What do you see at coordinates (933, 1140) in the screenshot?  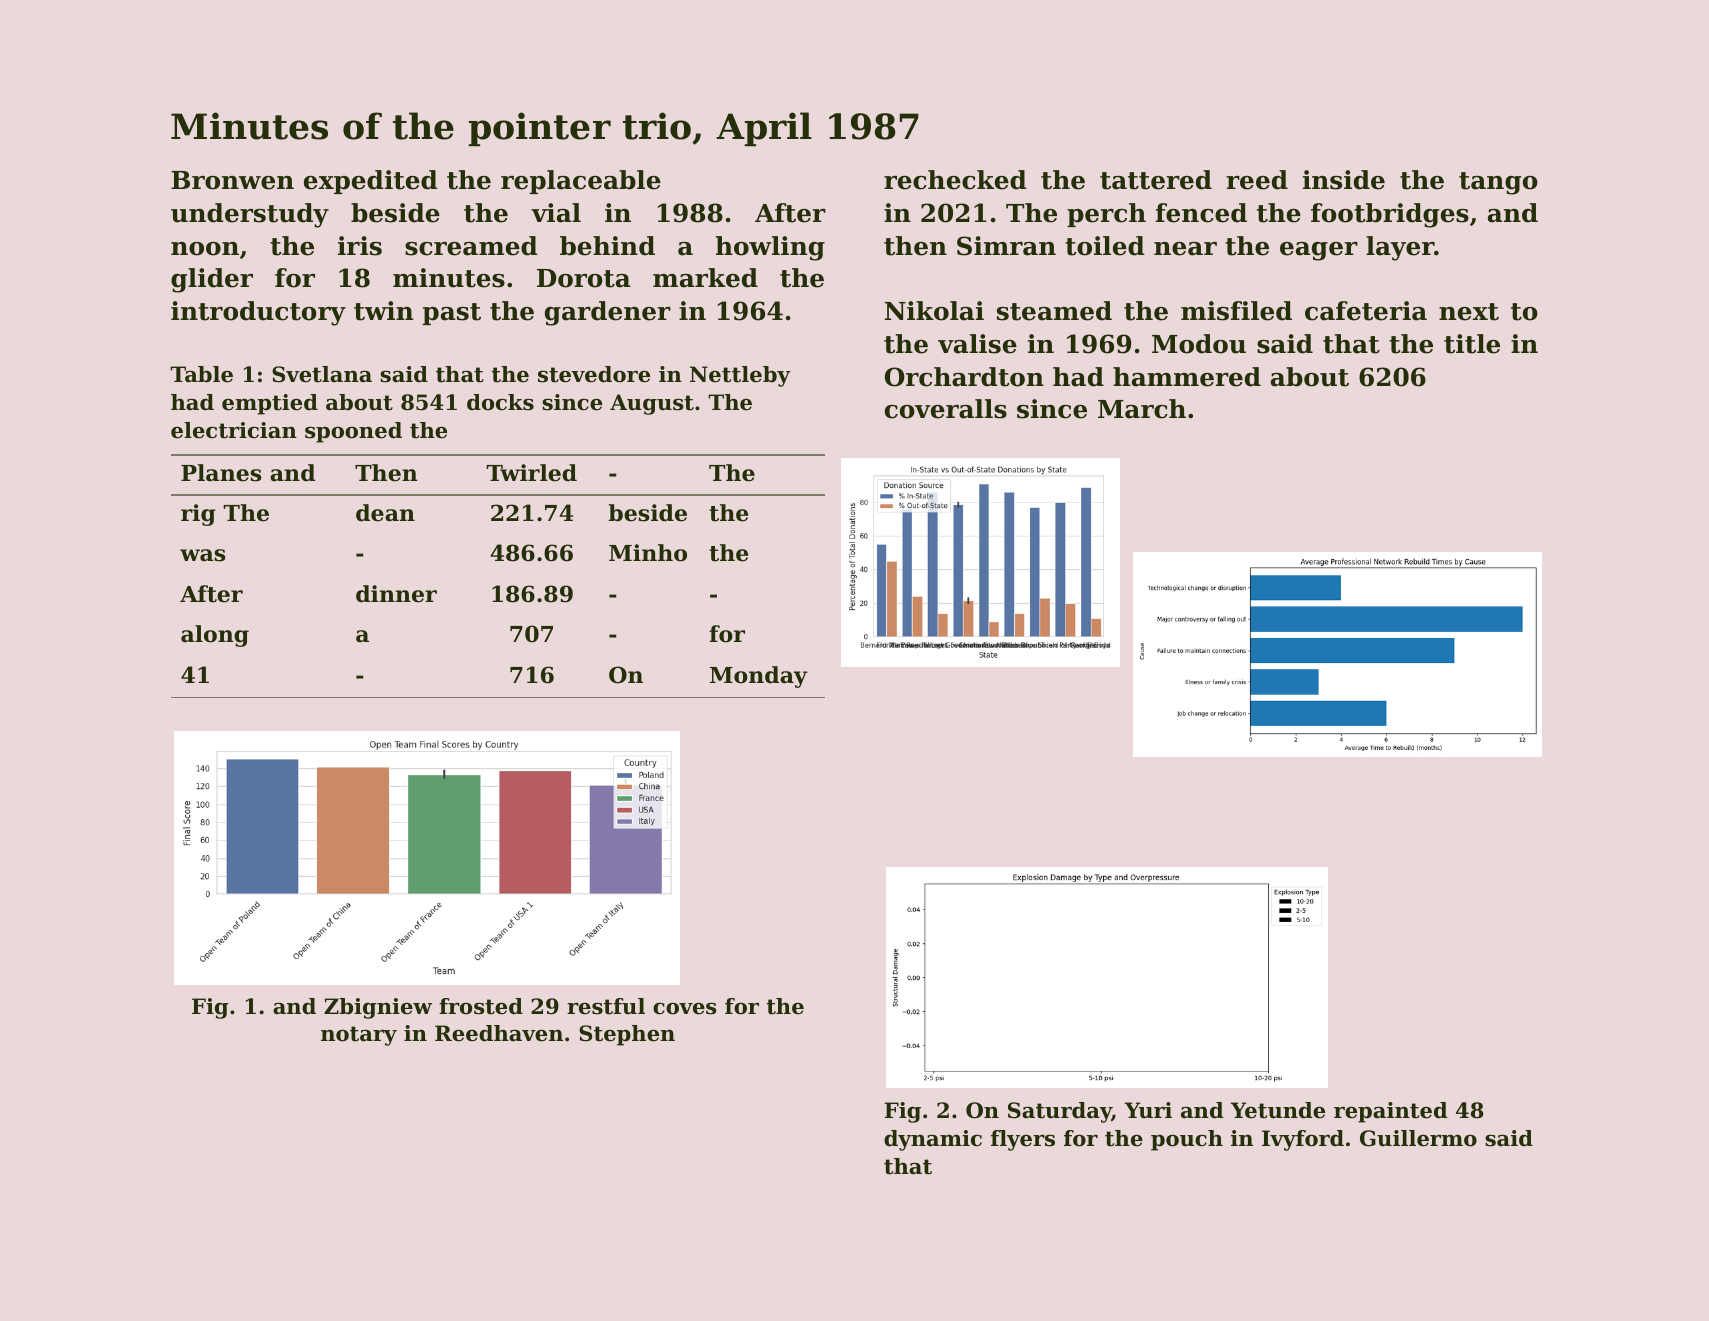 I see `dynamic` at bounding box center [933, 1140].
